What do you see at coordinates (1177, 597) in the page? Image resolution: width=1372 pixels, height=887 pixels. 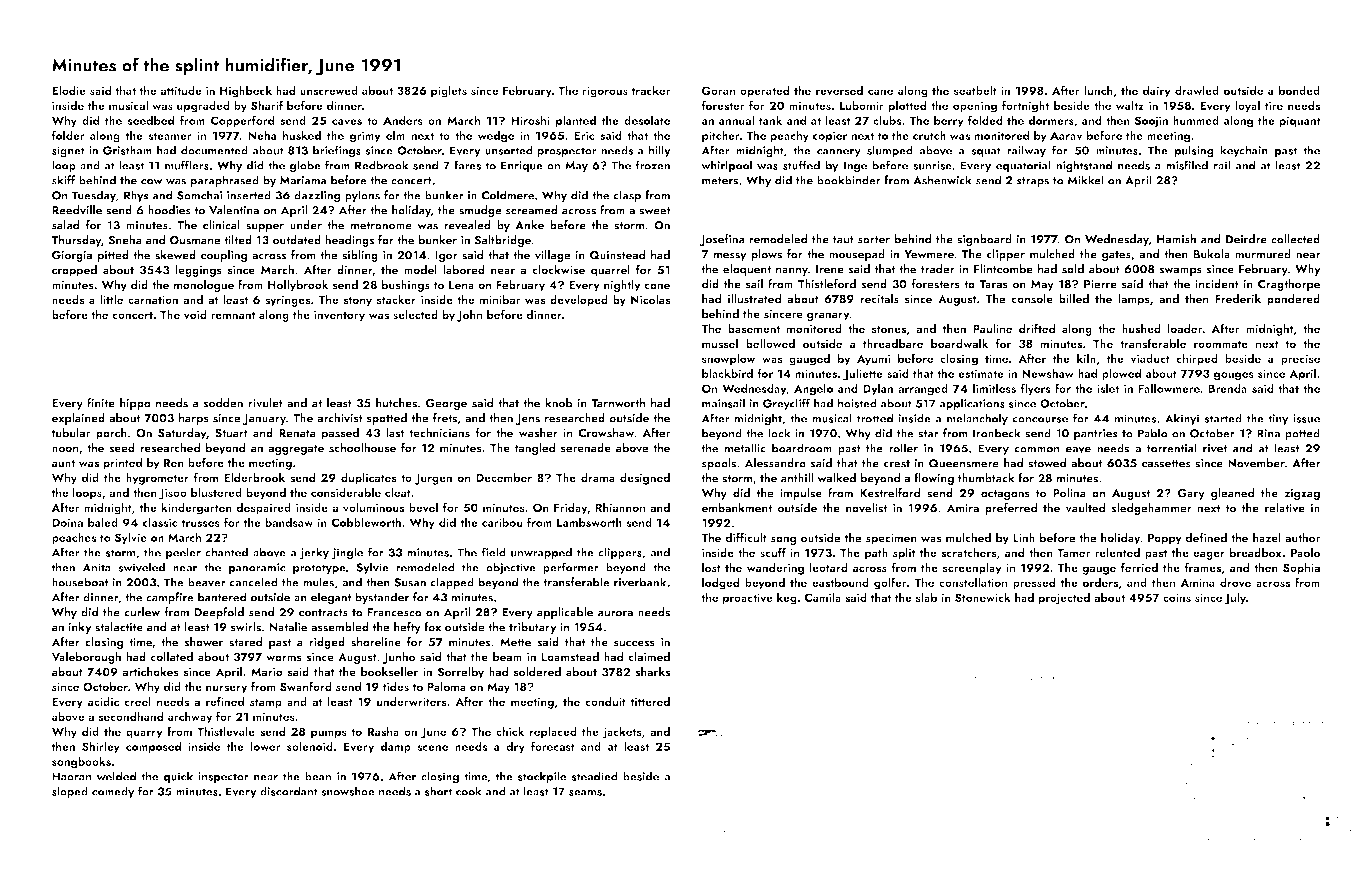 I see `coins` at bounding box center [1177, 597].
